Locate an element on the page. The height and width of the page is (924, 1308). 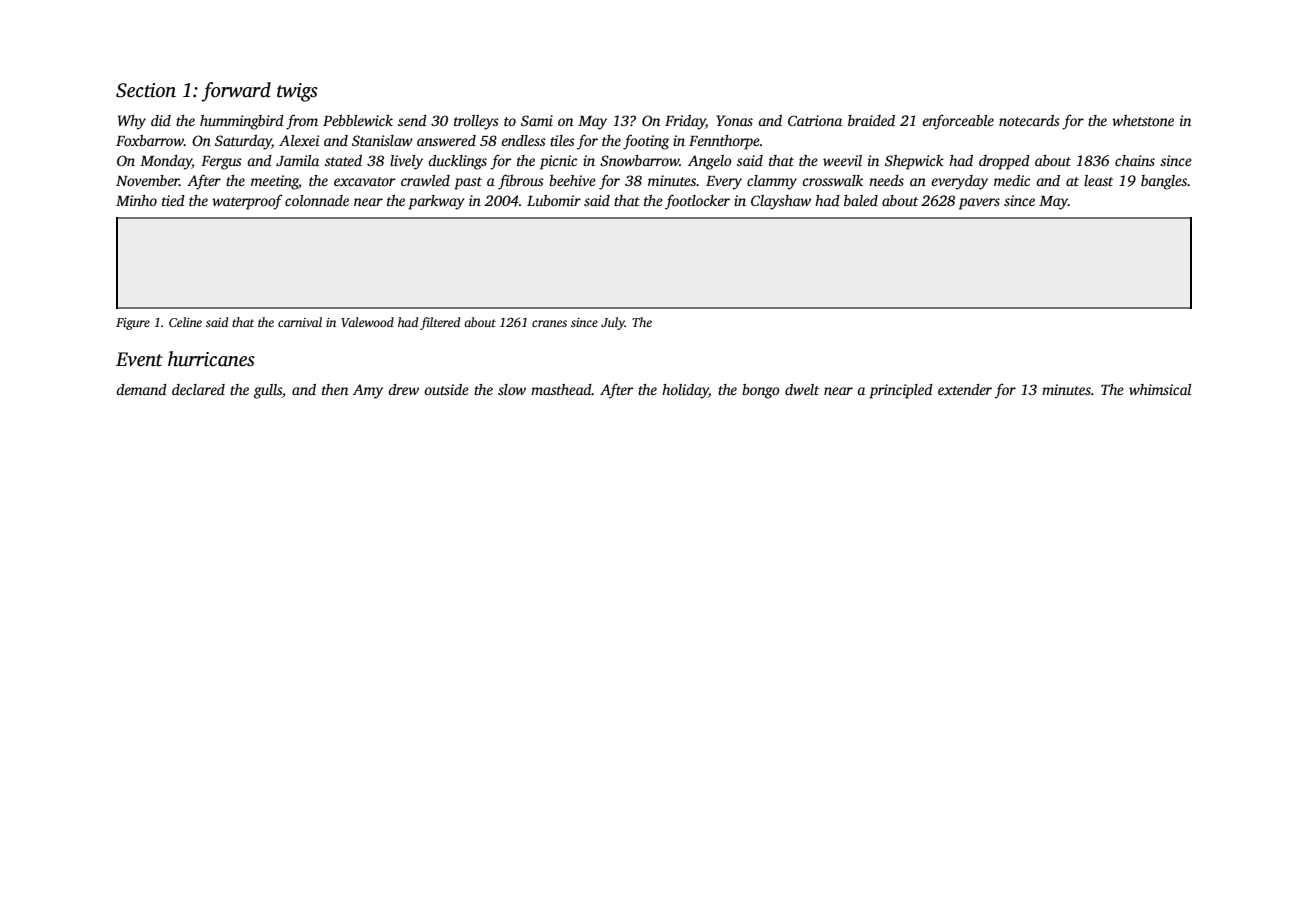
whimsical is located at coordinates (1160, 389).
